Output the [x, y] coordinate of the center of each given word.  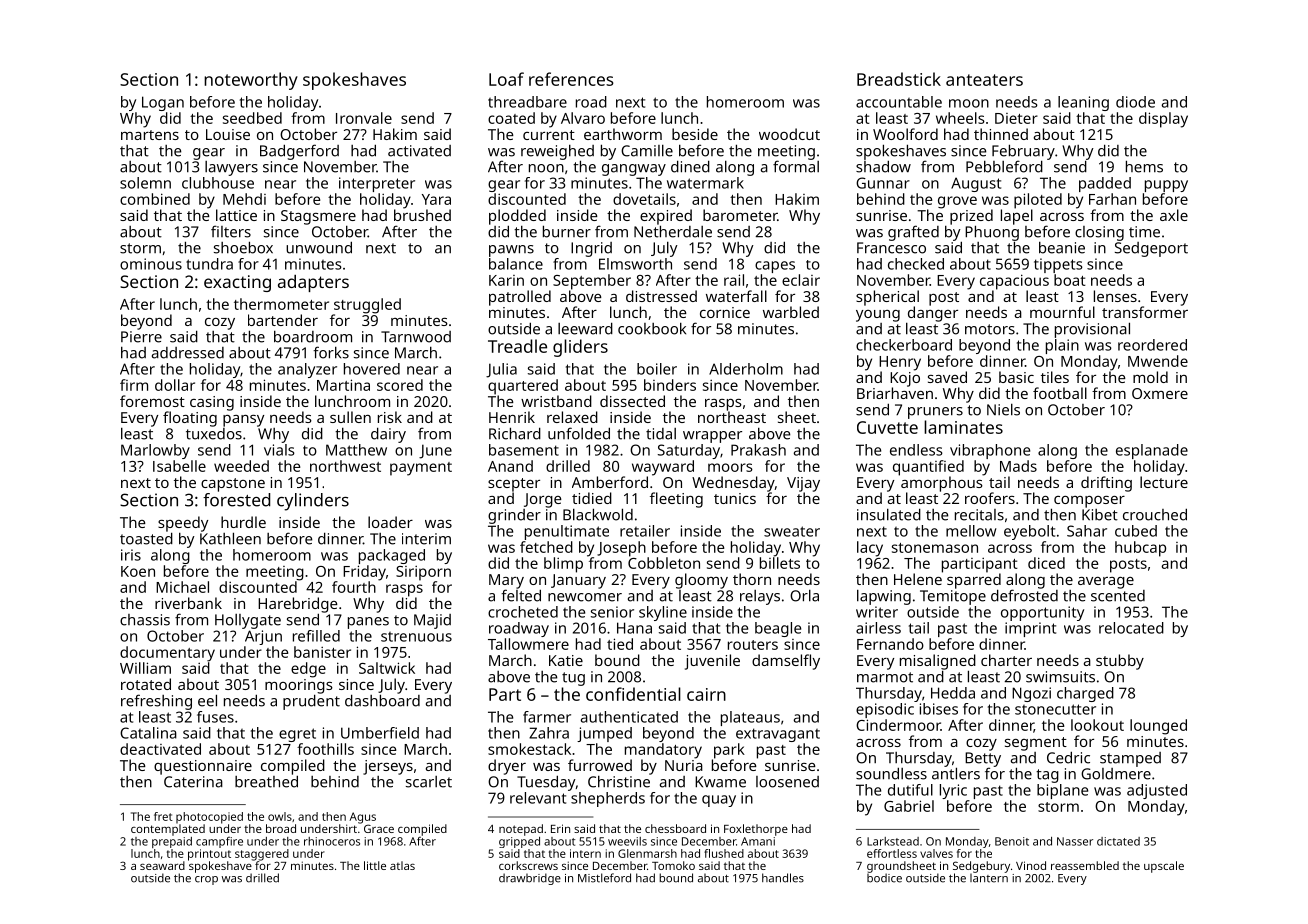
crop [206, 880]
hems [1144, 166]
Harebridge [298, 605]
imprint [1030, 629]
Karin [506, 280]
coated [511, 118]
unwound [319, 247]
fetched [546, 547]
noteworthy [251, 81]
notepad [521, 830]
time [1144, 232]
